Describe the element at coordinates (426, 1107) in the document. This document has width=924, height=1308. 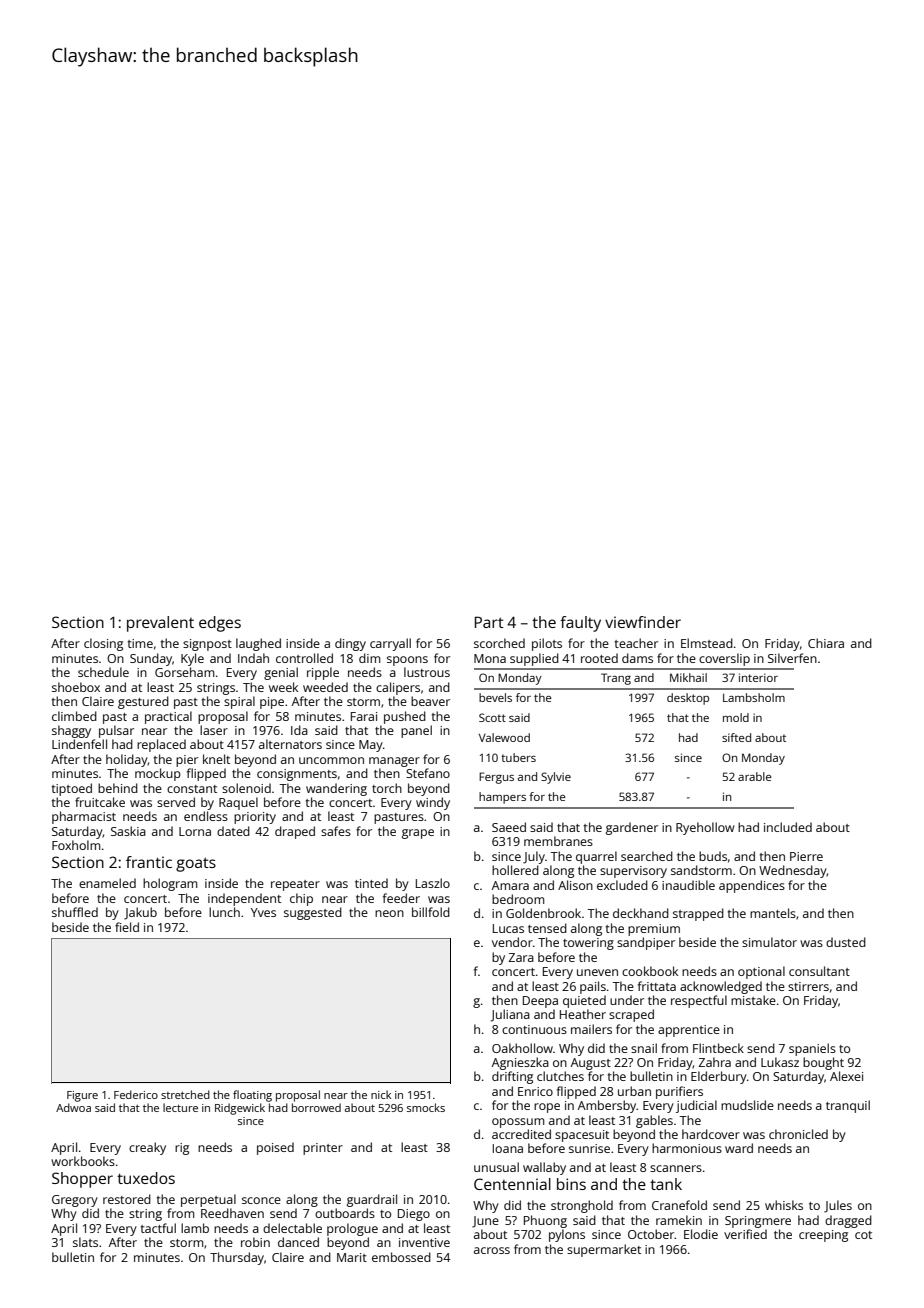
I see `smocks` at that location.
